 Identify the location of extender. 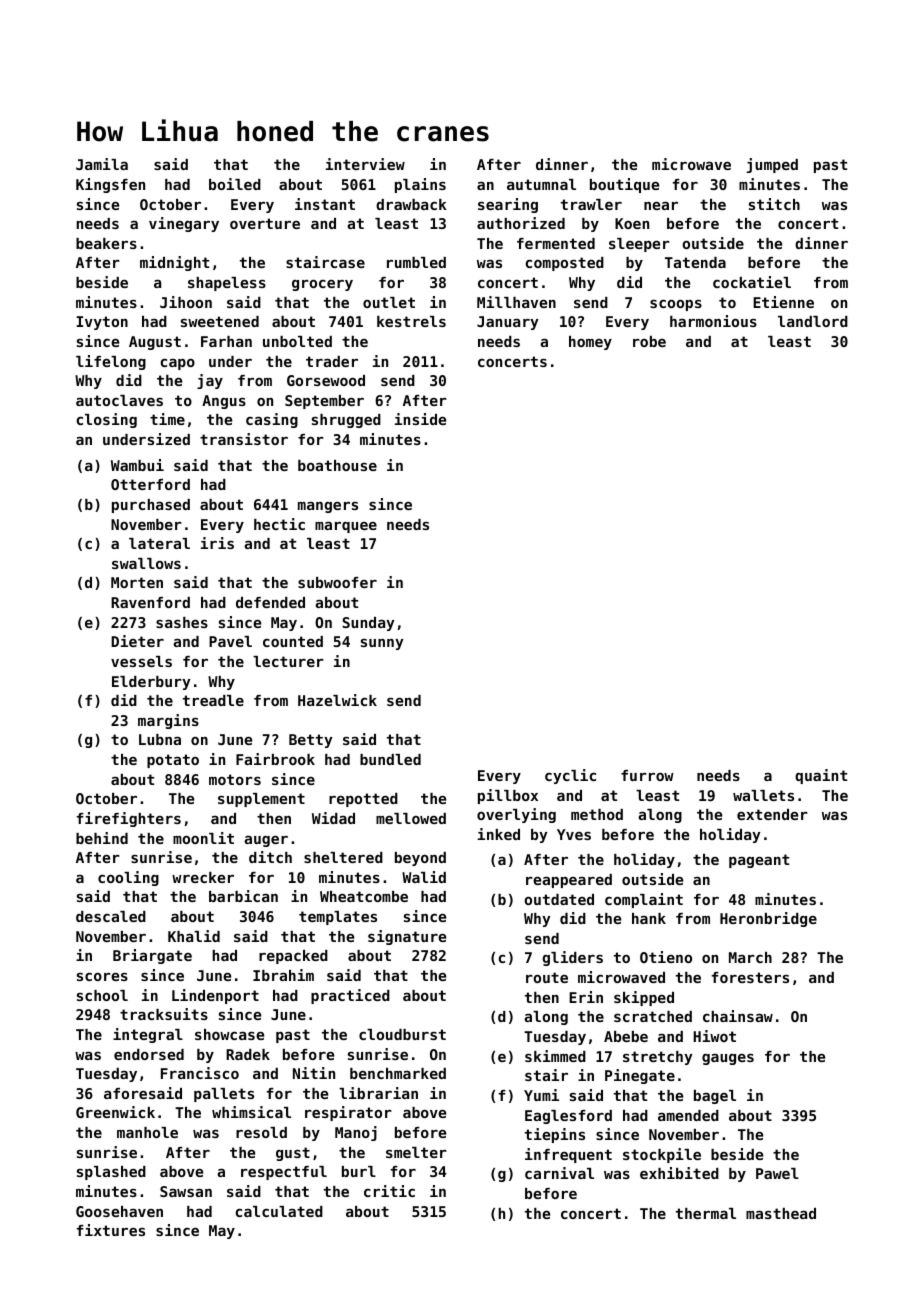
(772, 814).
